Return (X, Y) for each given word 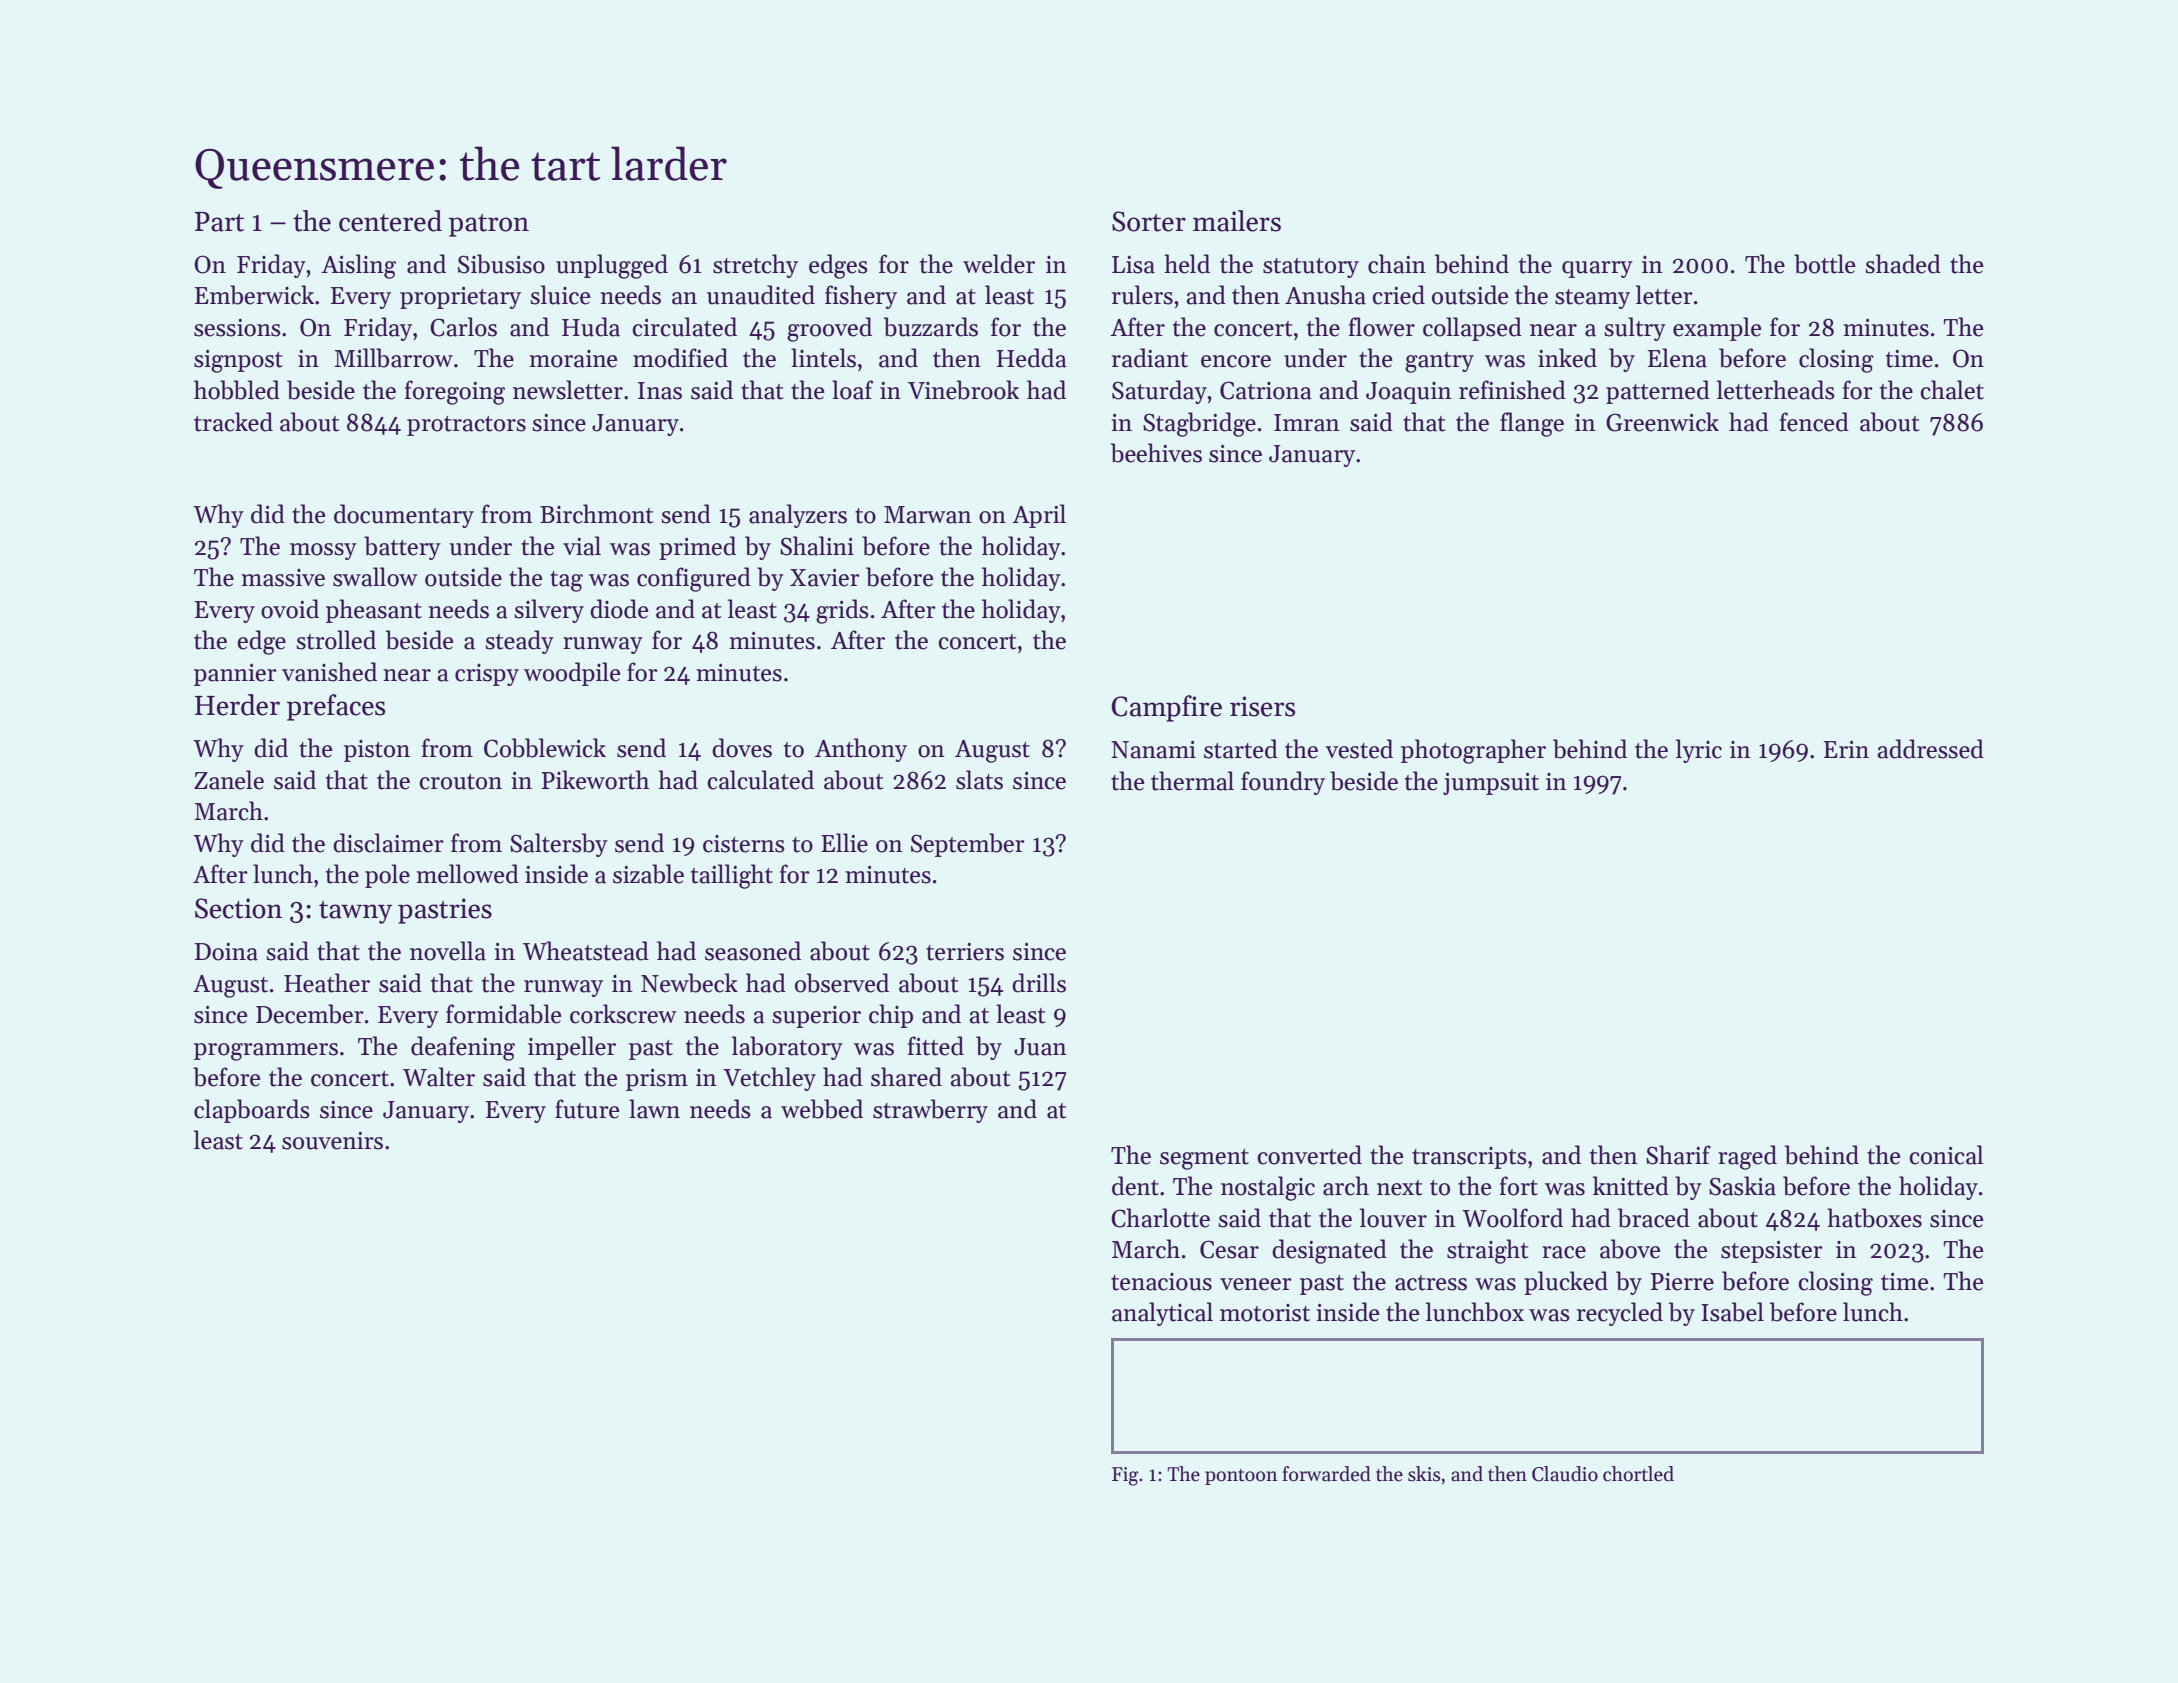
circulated (684, 327)
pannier (235, 675)
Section (238, 908)
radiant (1150, 358)
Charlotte (1160, 1218)
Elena (1677, 358)
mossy (323, 551)
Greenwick (1662, 422)
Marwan (928, 515)
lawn (654, 1109)
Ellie (844, 843)
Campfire (1167, 708)
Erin (1846, 749)
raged (1747, 1157)
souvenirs (332, 1141)
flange (1532, 424)
